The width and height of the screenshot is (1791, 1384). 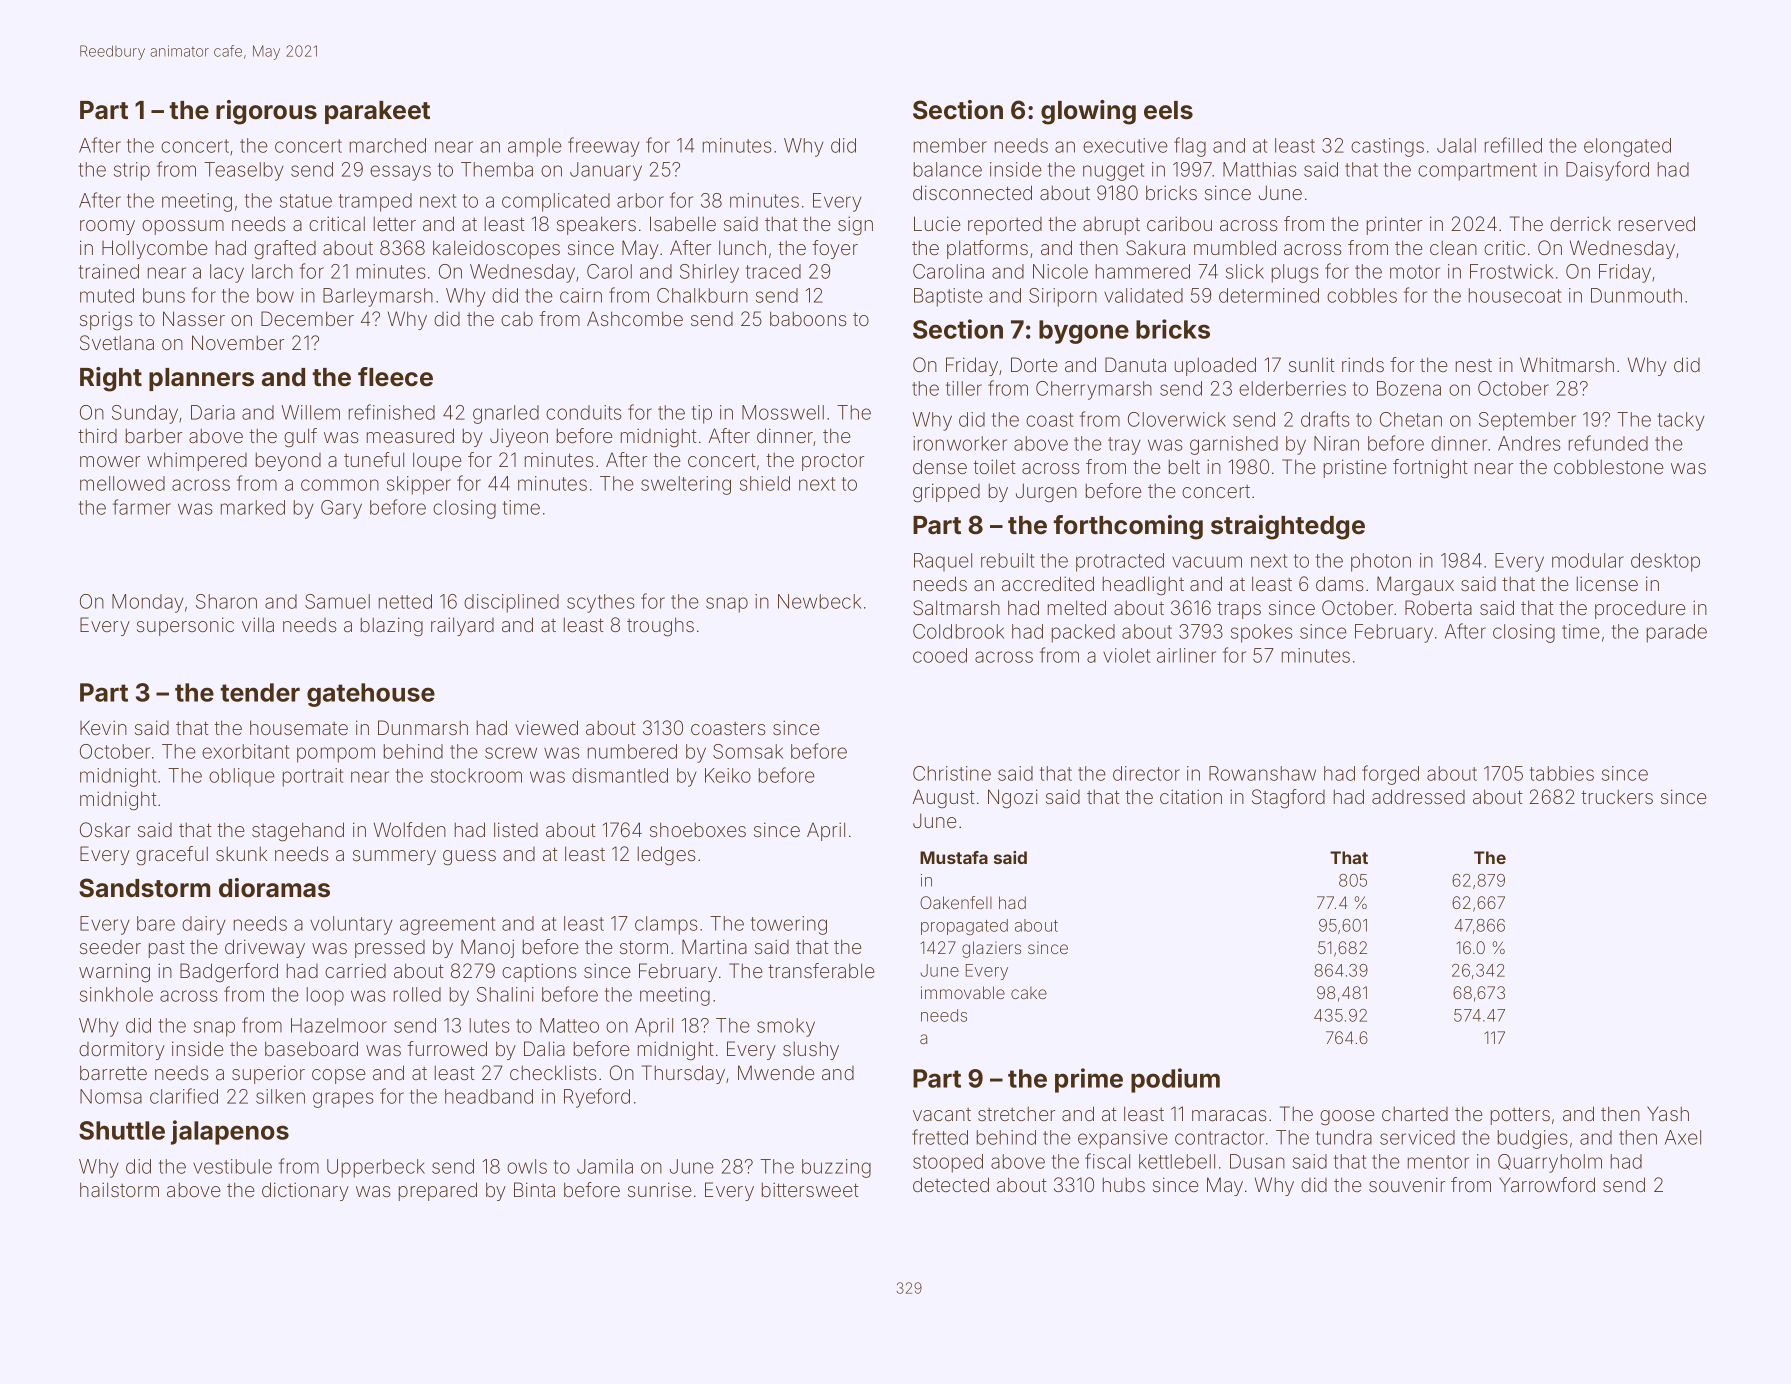 I want to click on housecoat, so click(x=1515, y=295).
